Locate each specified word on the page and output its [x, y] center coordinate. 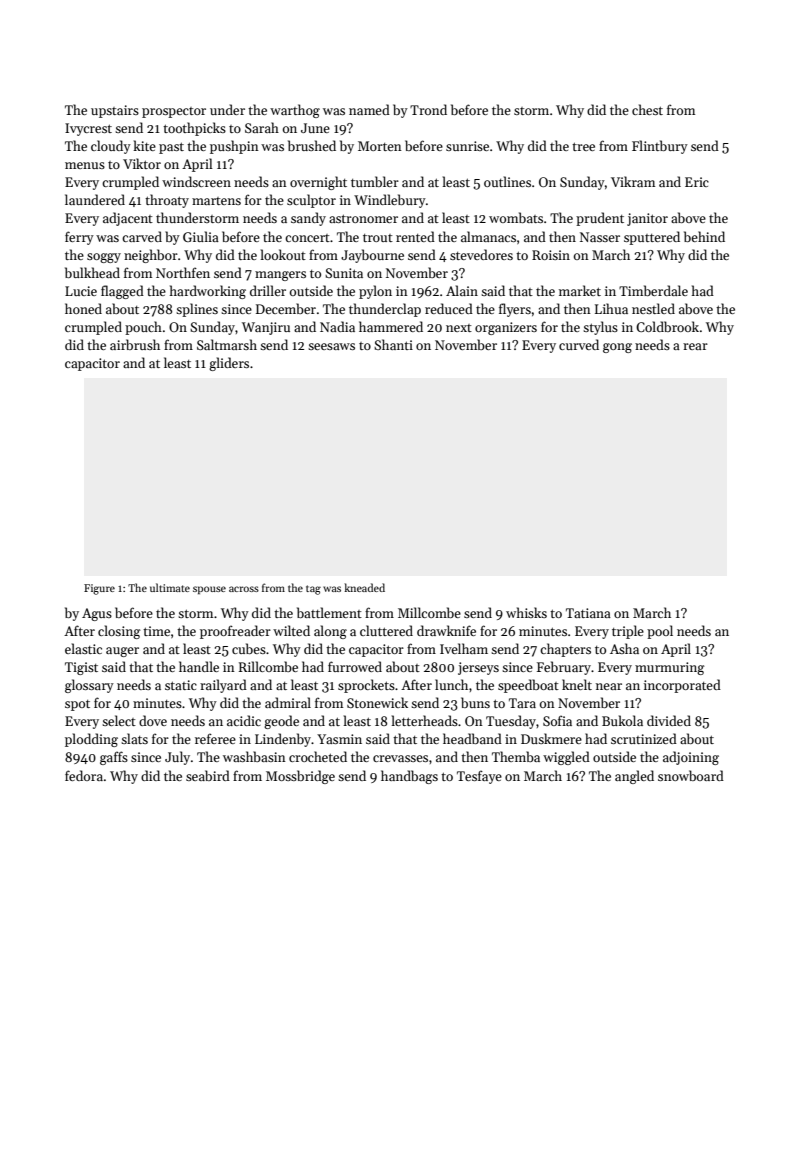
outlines [507, 181]
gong [617, 348]
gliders [229, 364]
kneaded [364, 587]
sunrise [467, 146]
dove [153, 720]
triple [628, 632]
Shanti [393, 344]
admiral [288, 702]
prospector [174, 112]
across [244, 589]
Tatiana [588, 613]
